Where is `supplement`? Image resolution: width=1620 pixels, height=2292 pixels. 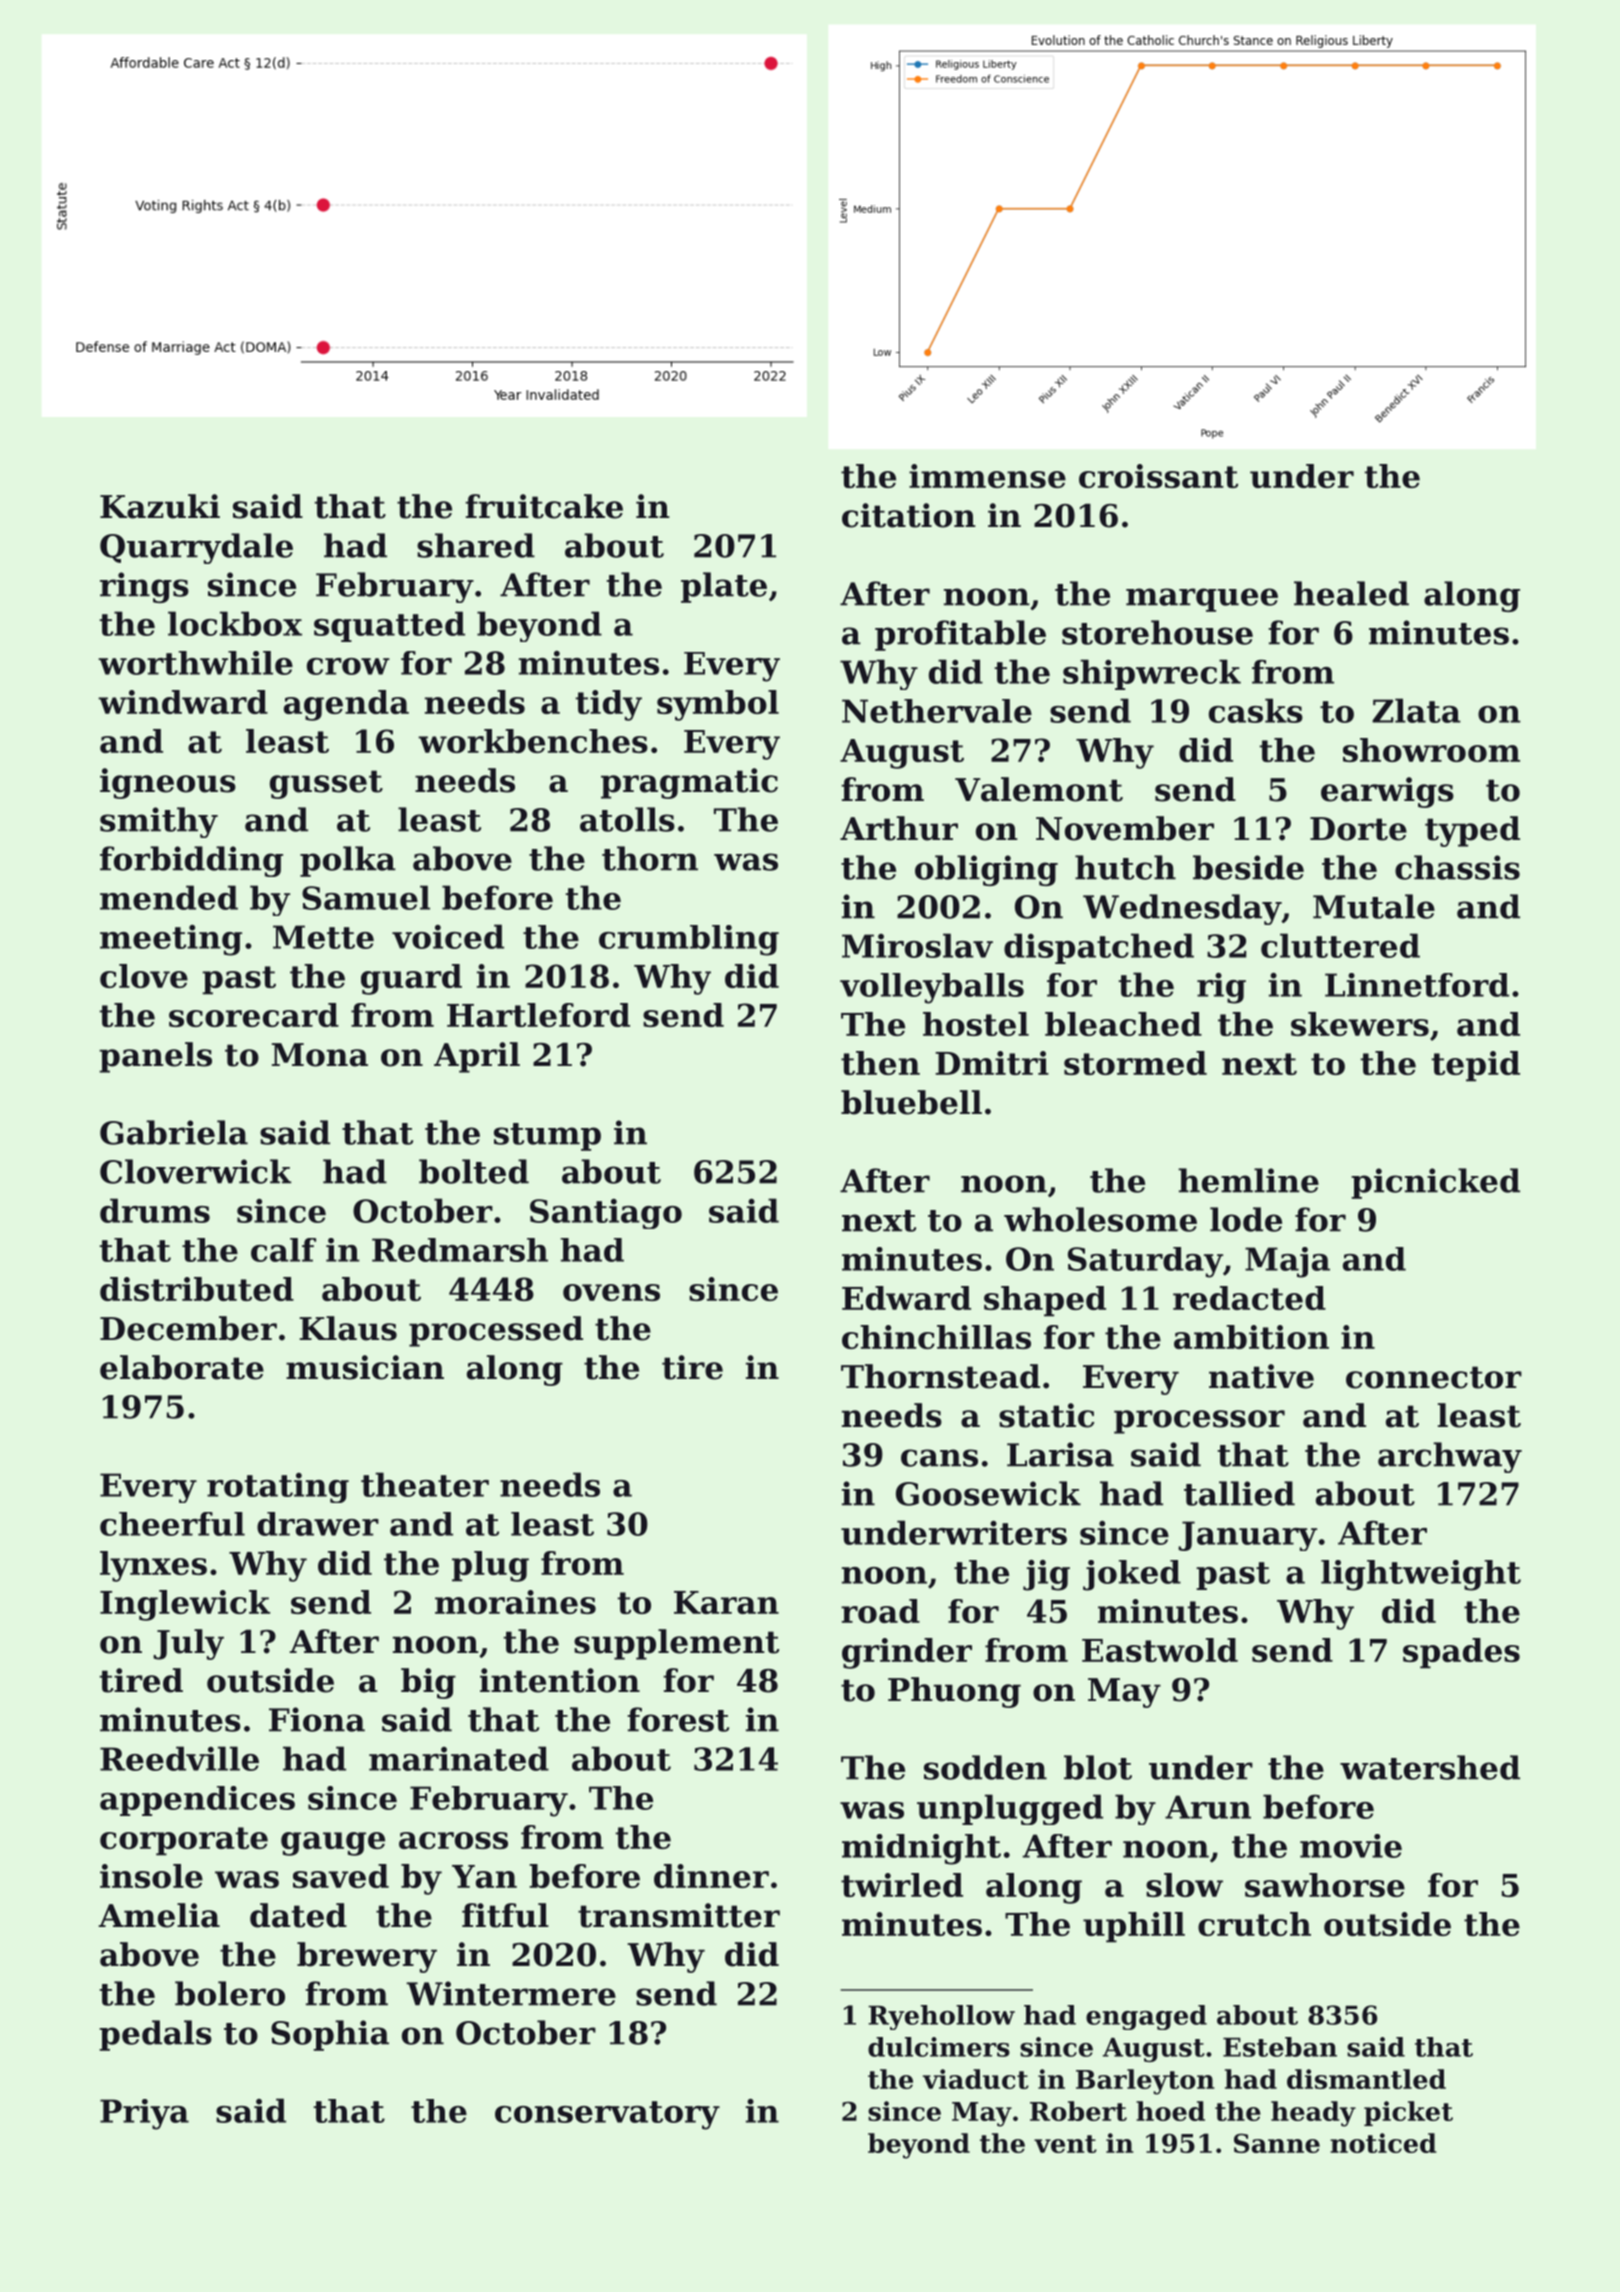 supplement is located at coordinates (676, 1644).
